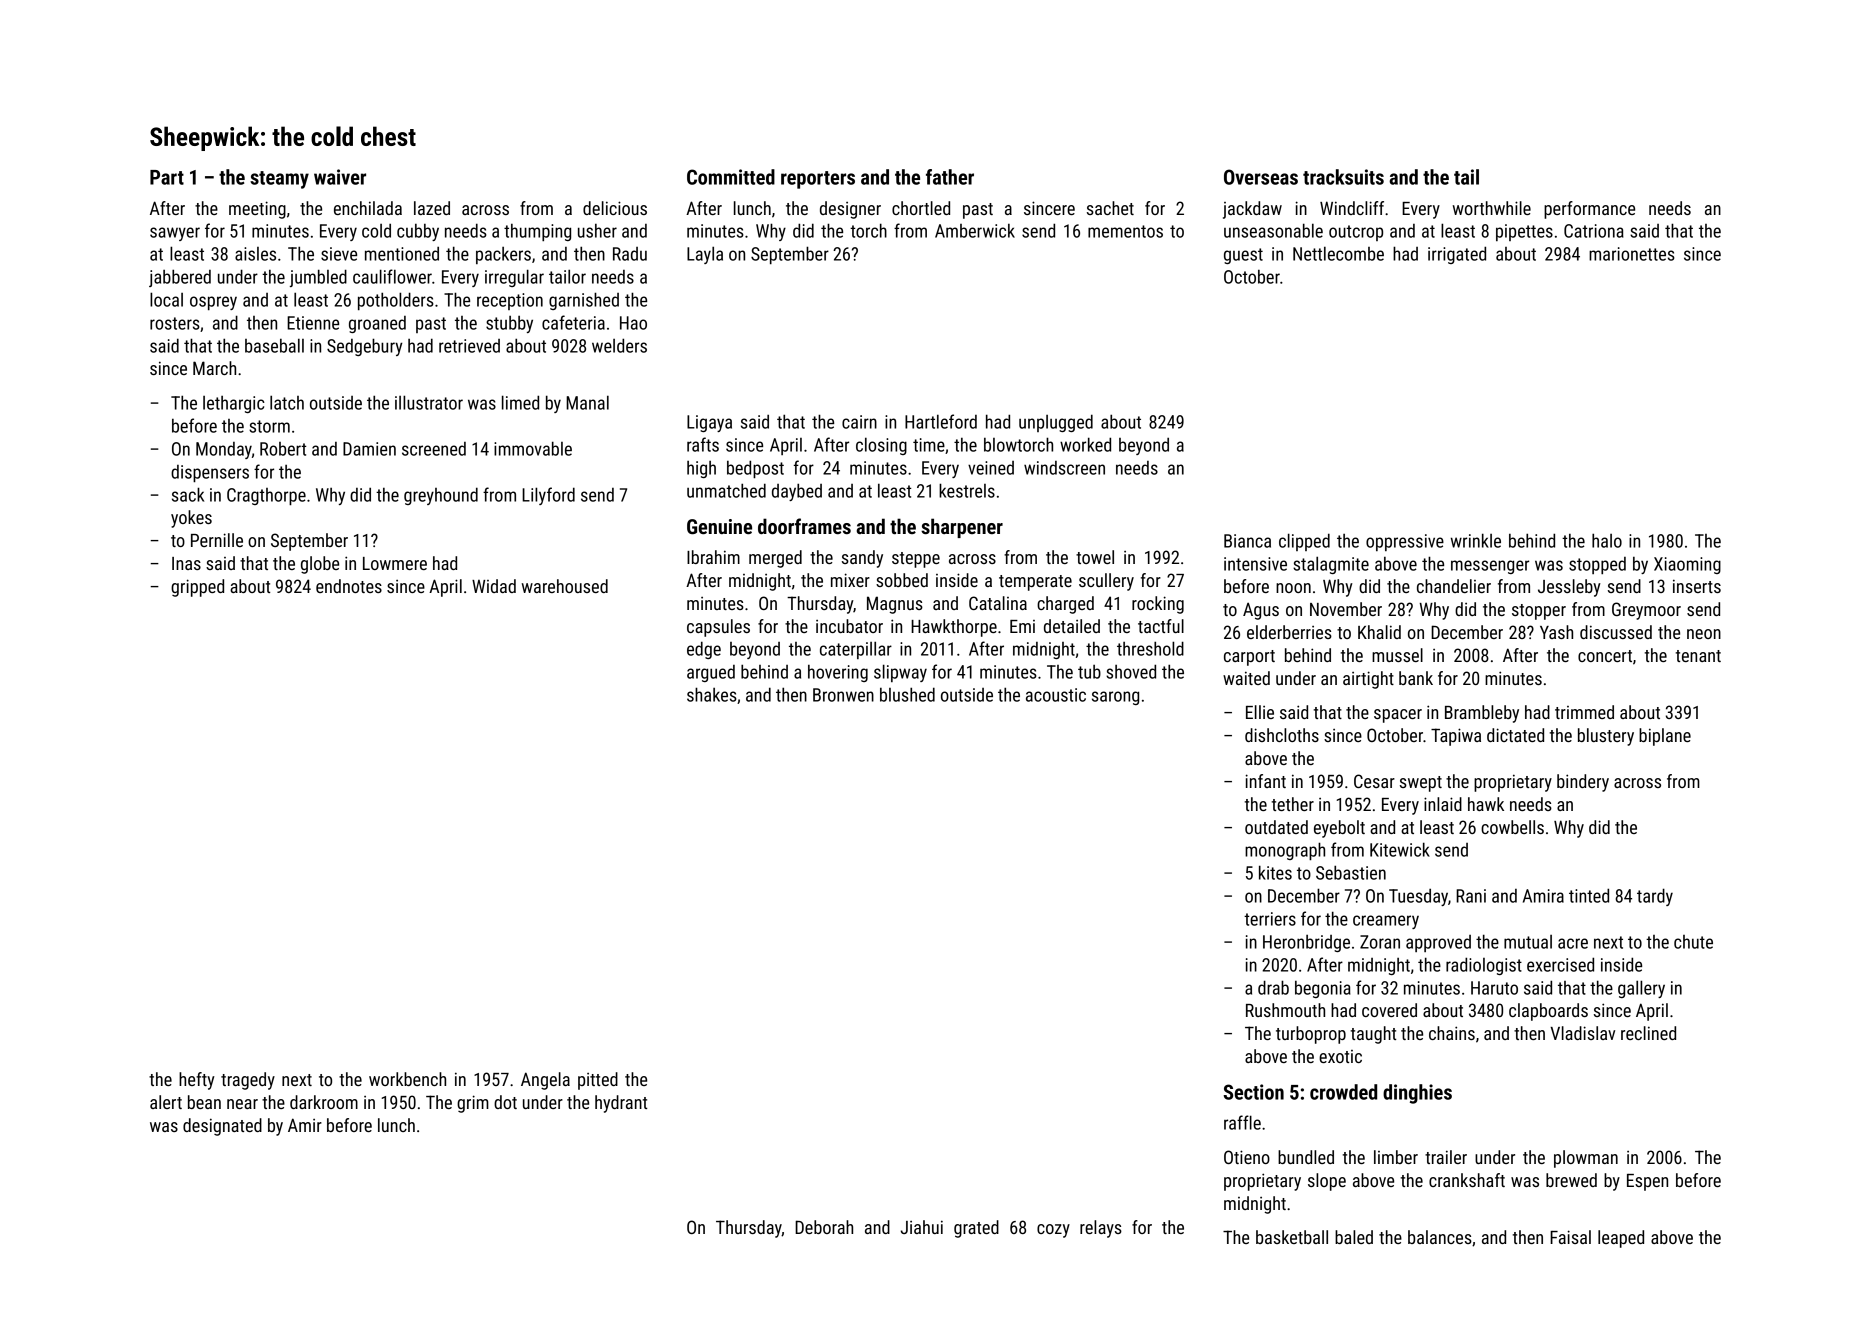 The height and width of the image is (1323, 1871). I want to click on pitted, so click(598, 1081).
